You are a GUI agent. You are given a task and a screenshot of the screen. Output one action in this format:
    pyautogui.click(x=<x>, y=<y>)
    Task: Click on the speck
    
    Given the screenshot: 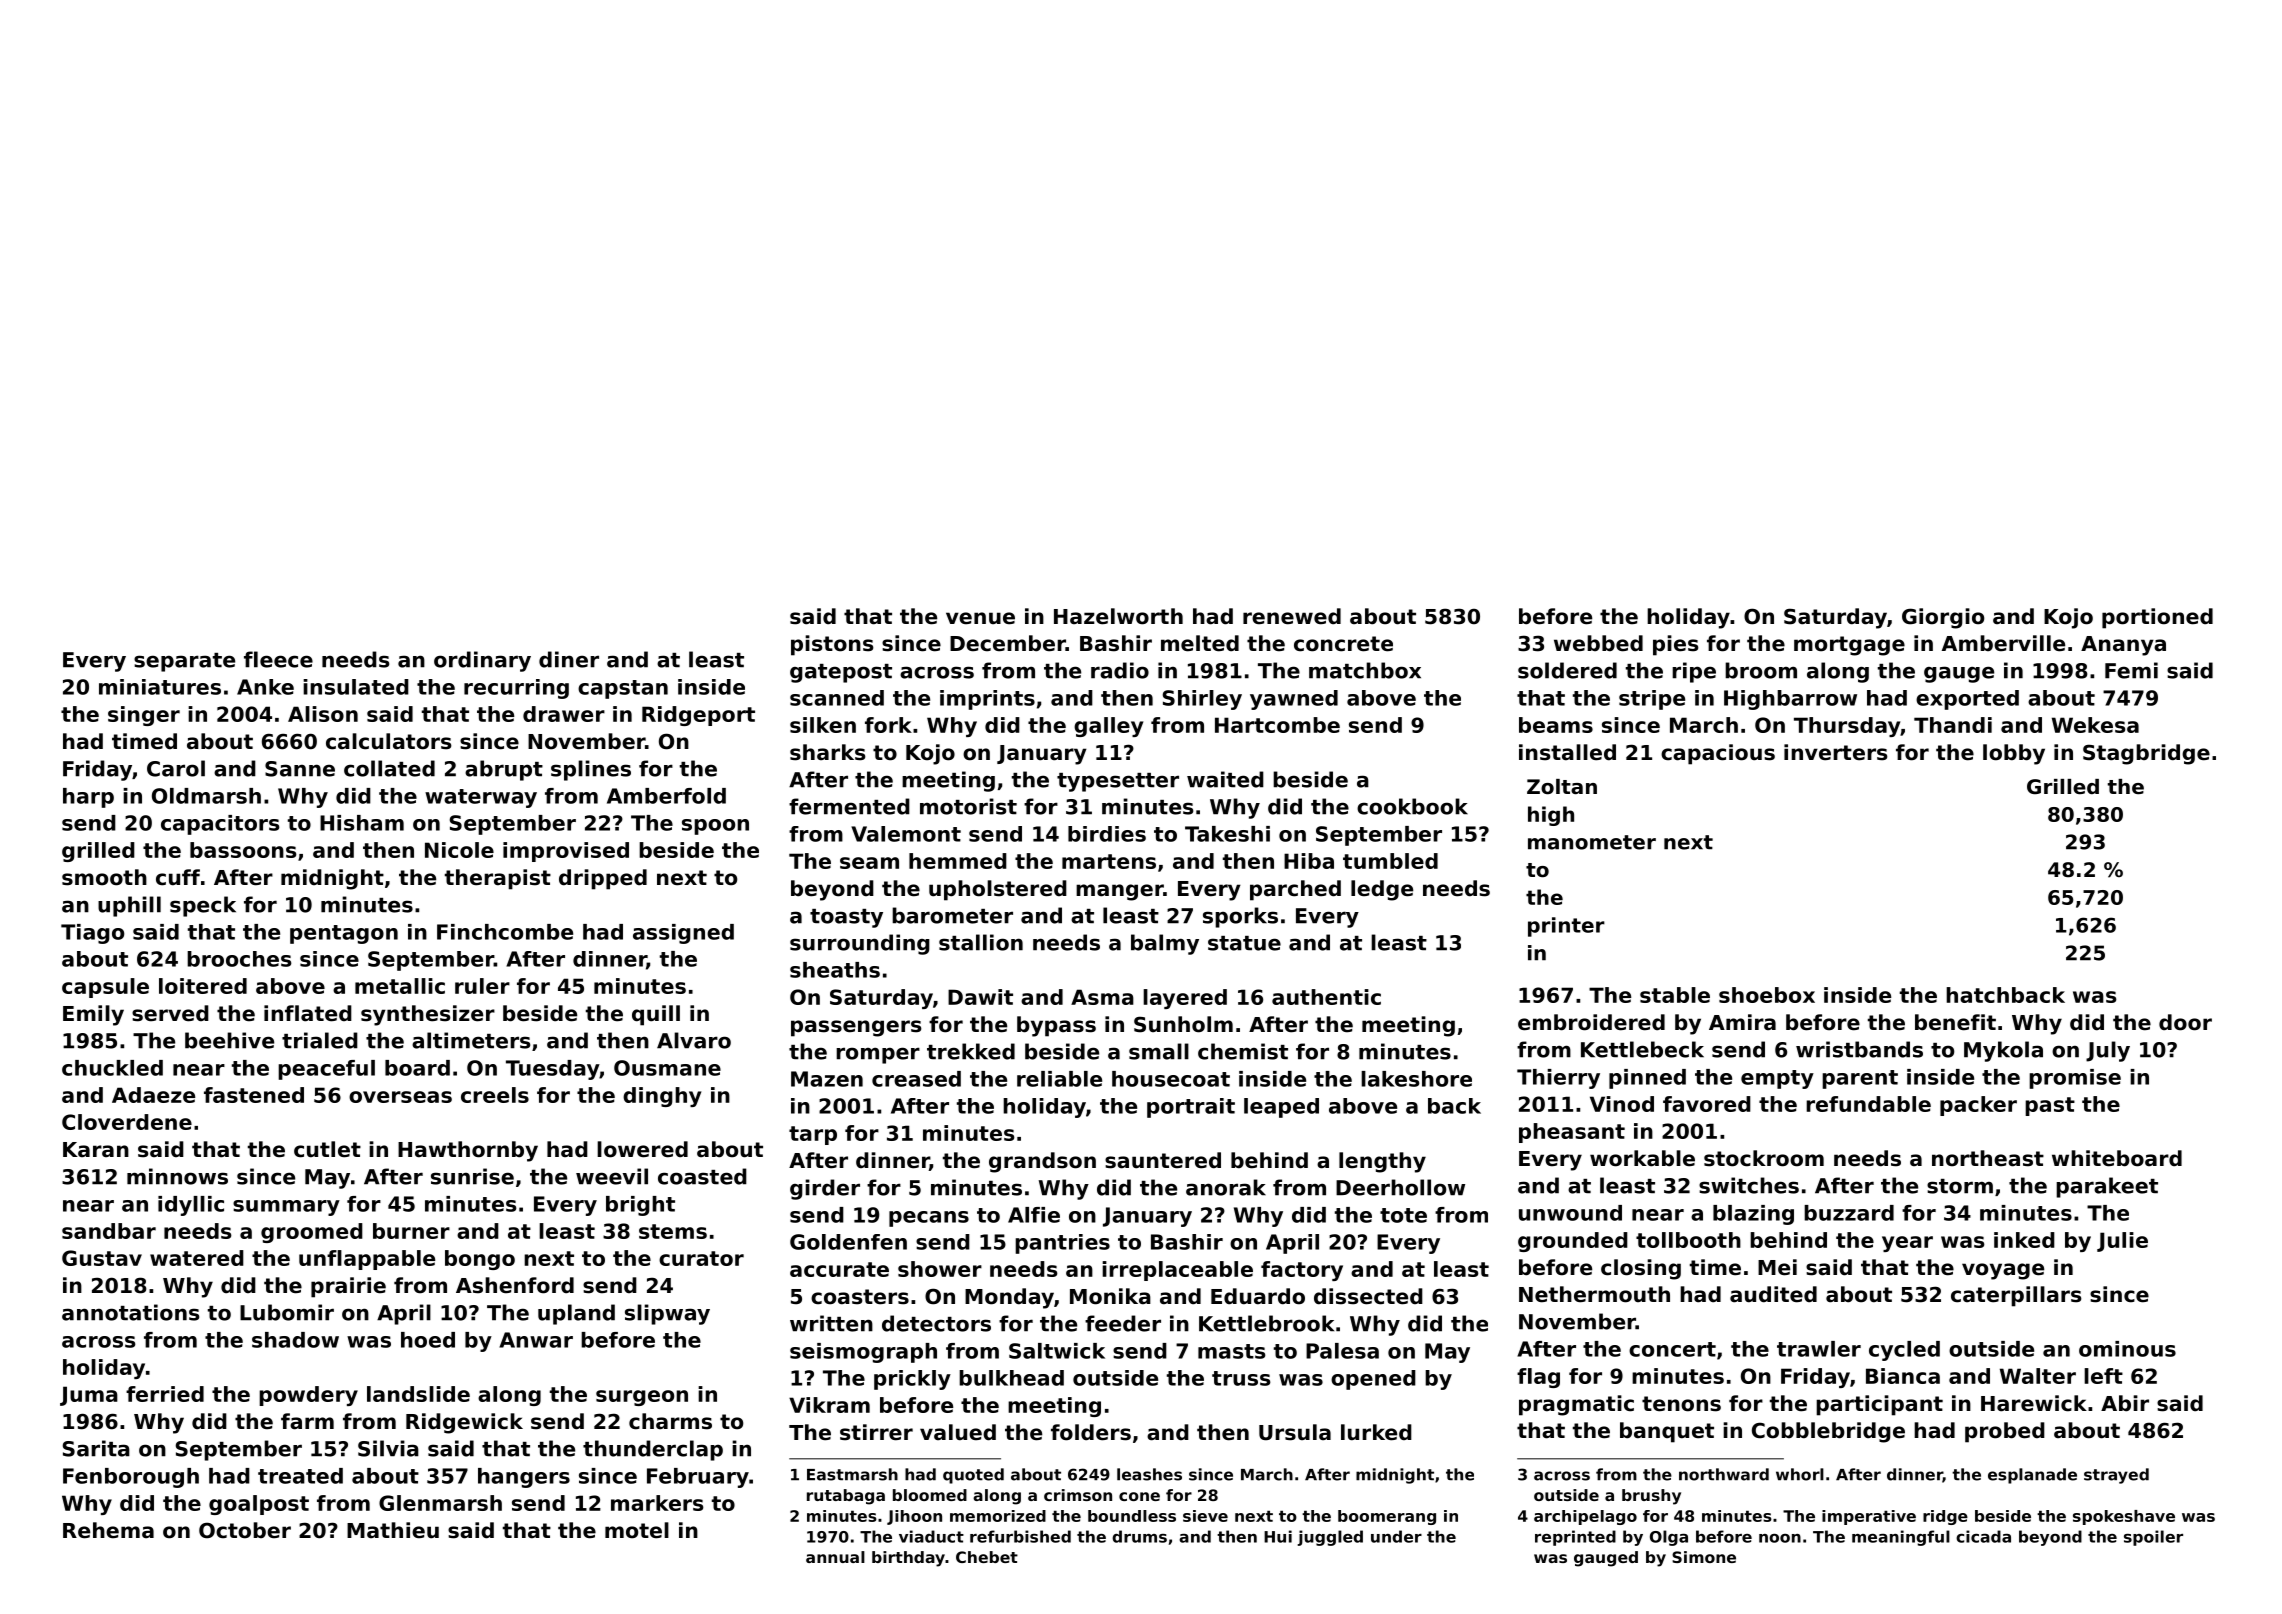 What is the action you would take?
    pyautogui.click(x=203, y=906)
